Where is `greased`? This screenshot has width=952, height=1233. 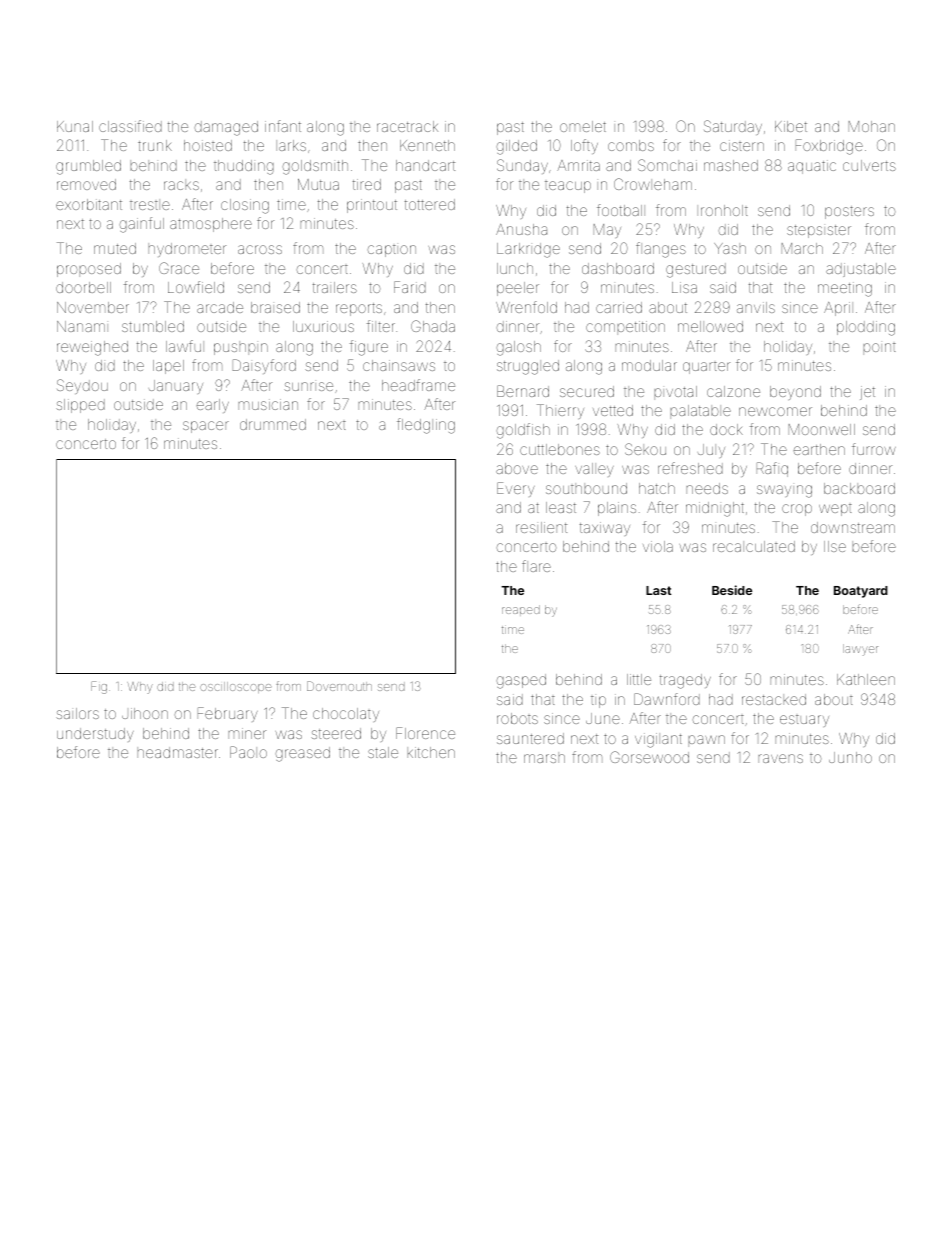
greased is located at coordinates (302, 754).
